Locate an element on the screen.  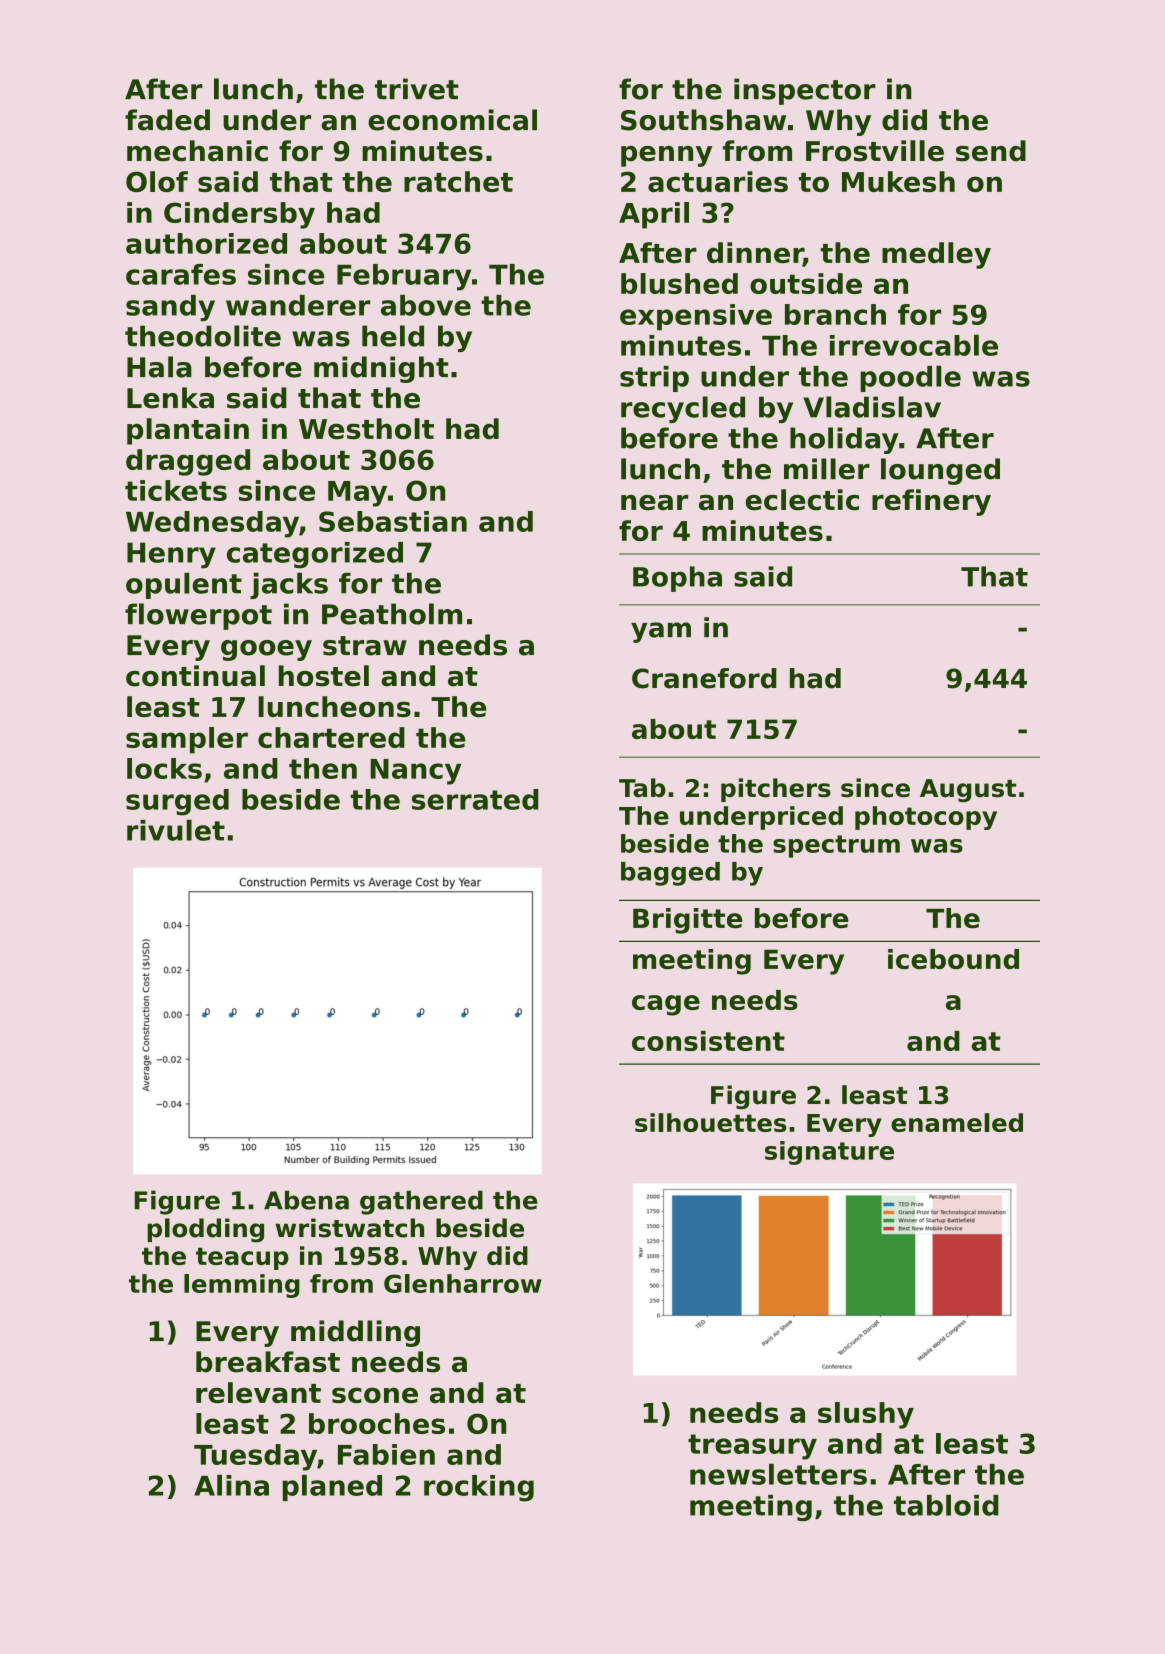
trivet is located at coordinates (417, 89).
